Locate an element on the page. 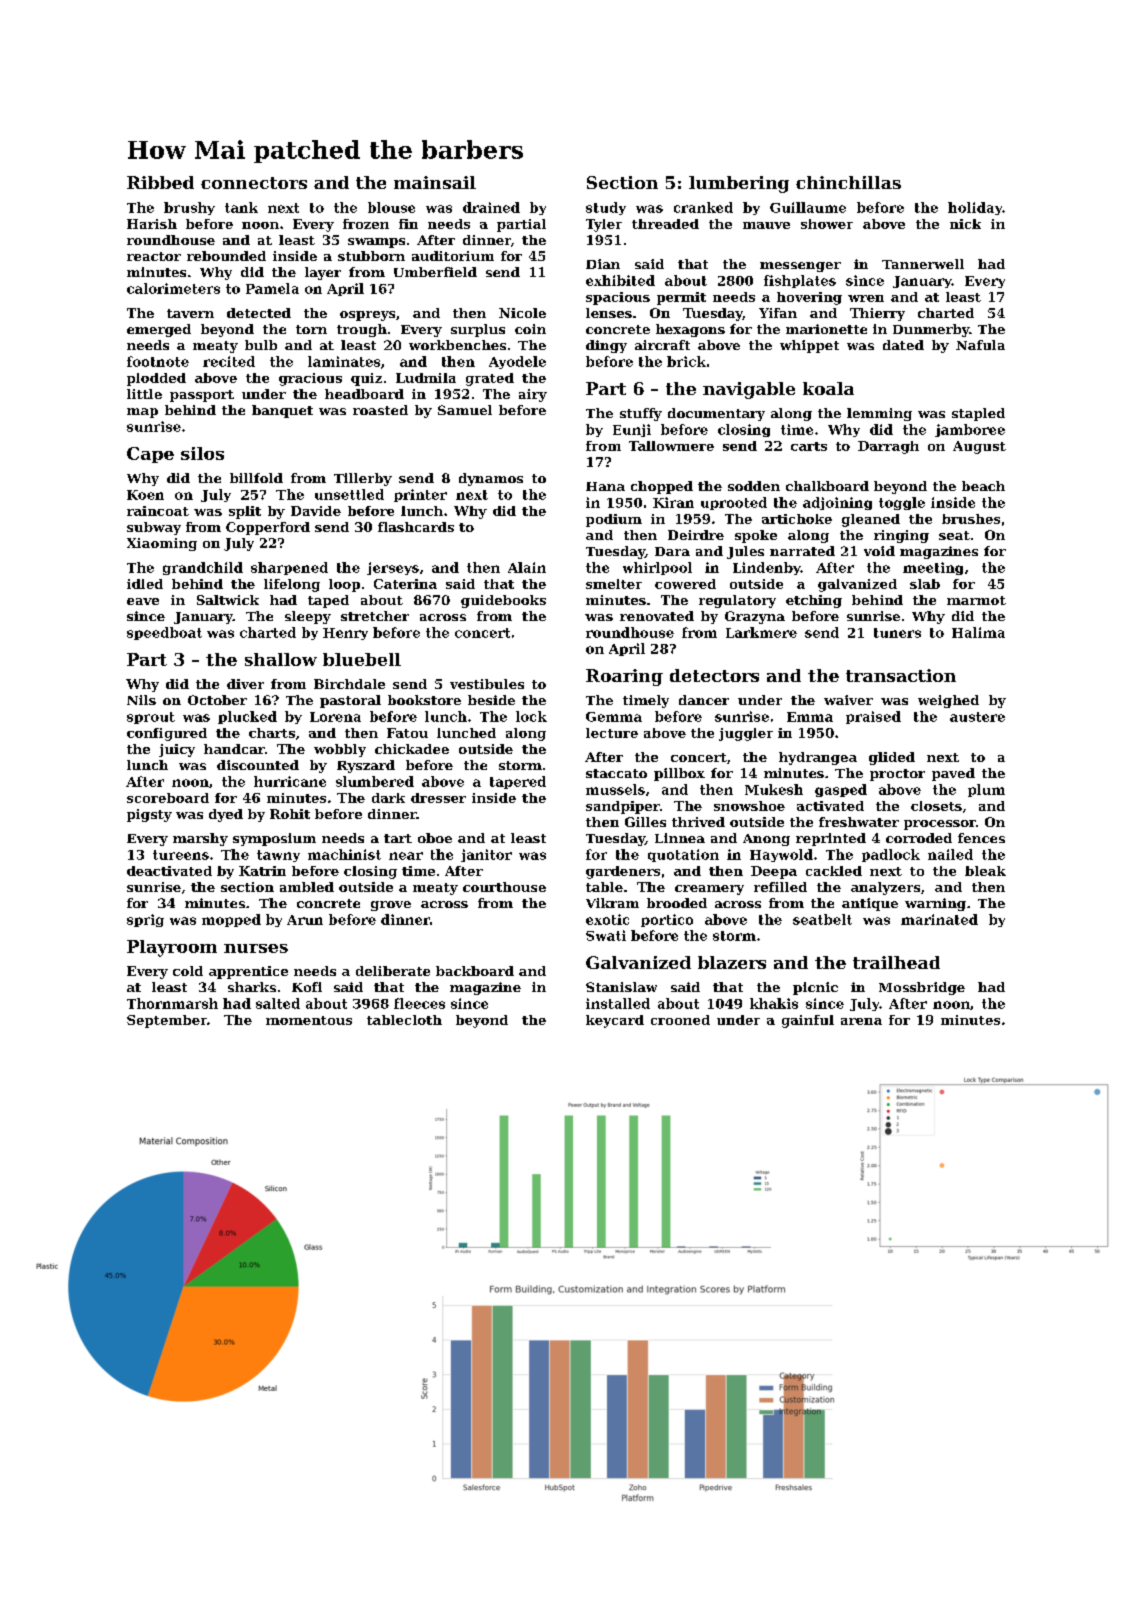  chinchillas is located at coordinates (848, 182).
